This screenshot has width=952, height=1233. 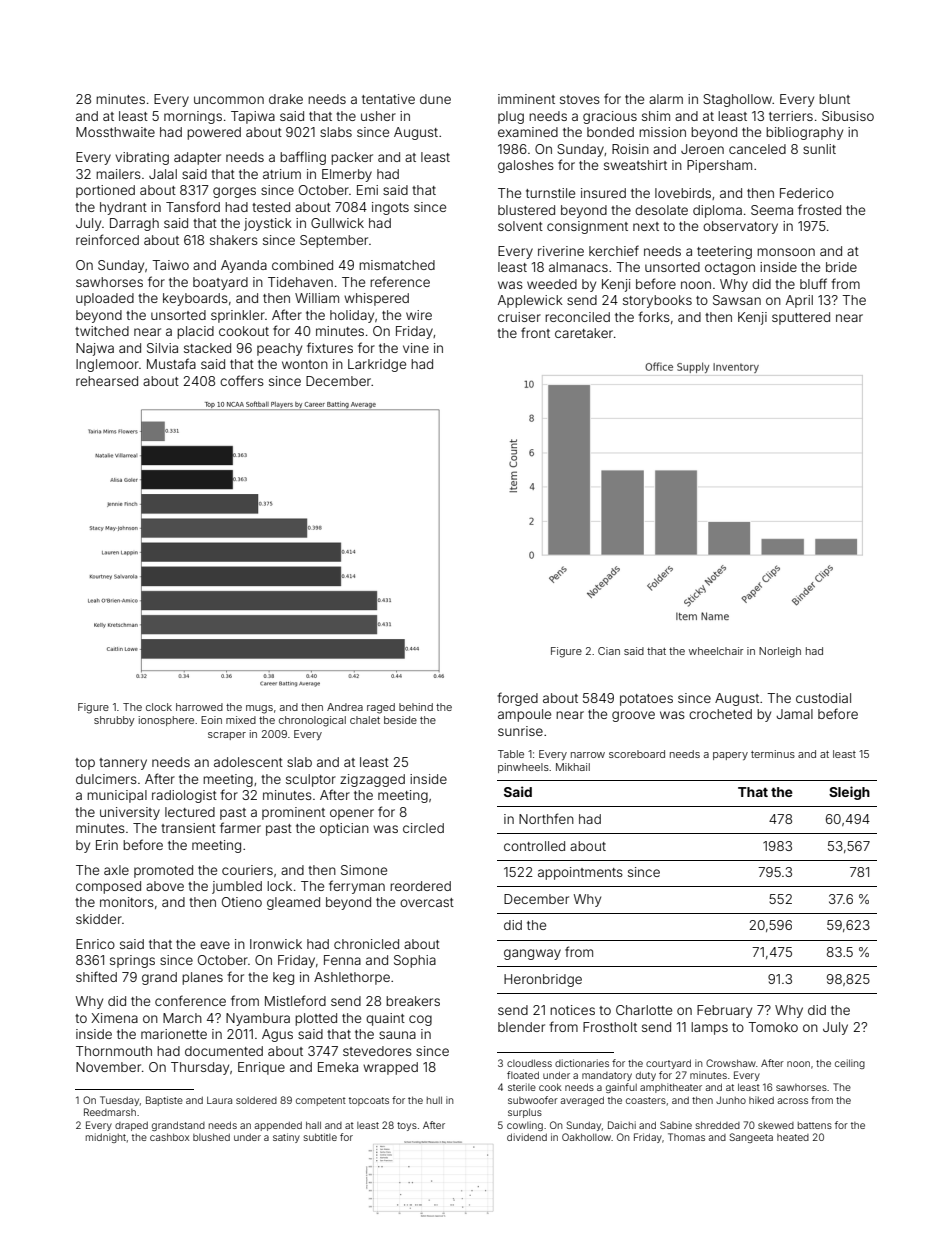 What do you see at coordinates (367, 190) in the screenshot?
I see `Emi` at bounding box center [367, 190].
